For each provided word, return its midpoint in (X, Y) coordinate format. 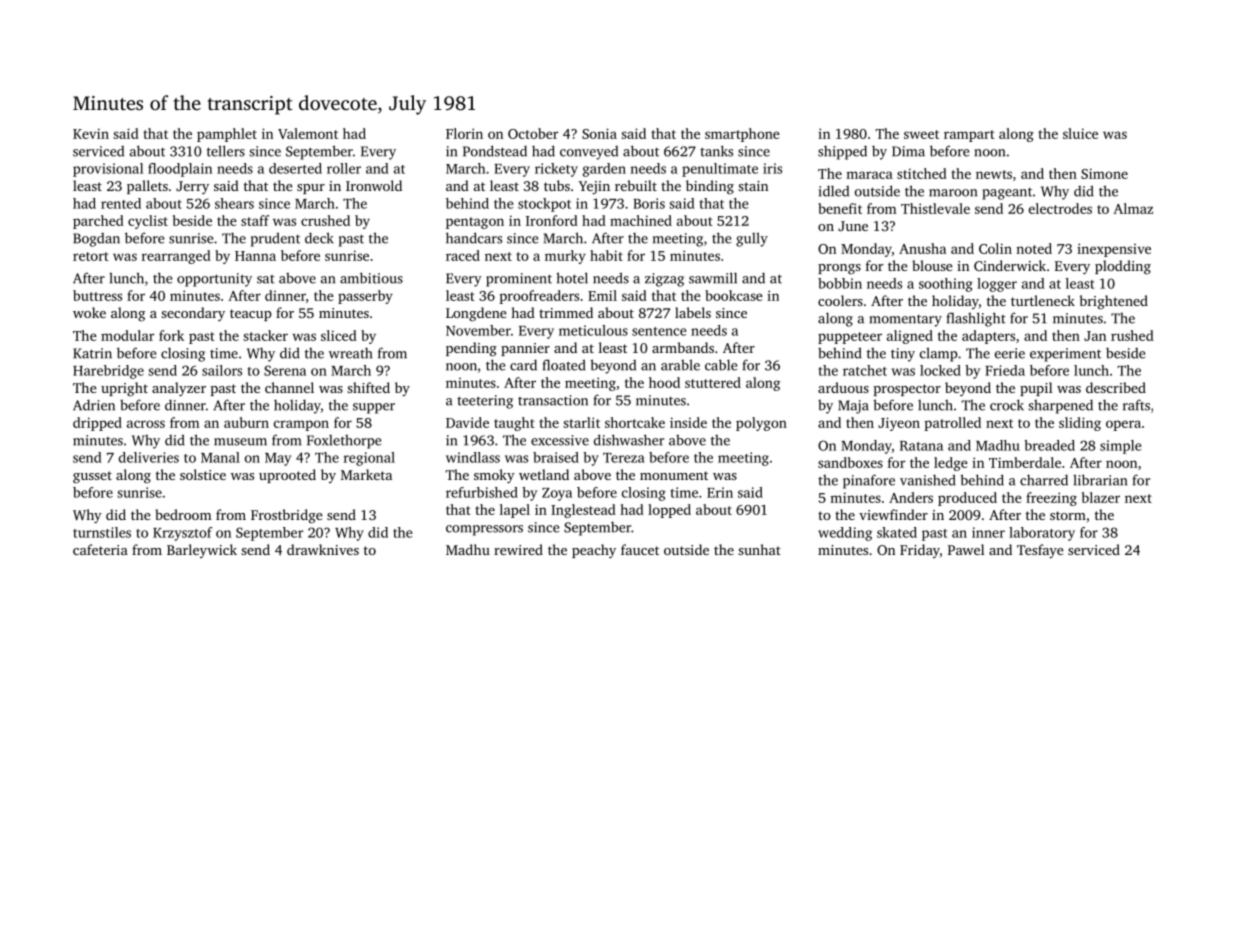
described (1116, 387)
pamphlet (227, 135)
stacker (265, 335)
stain (753, 186)
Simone (1104, 173)
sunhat (759, 549)
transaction (553, 400)
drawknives (323, 549)
